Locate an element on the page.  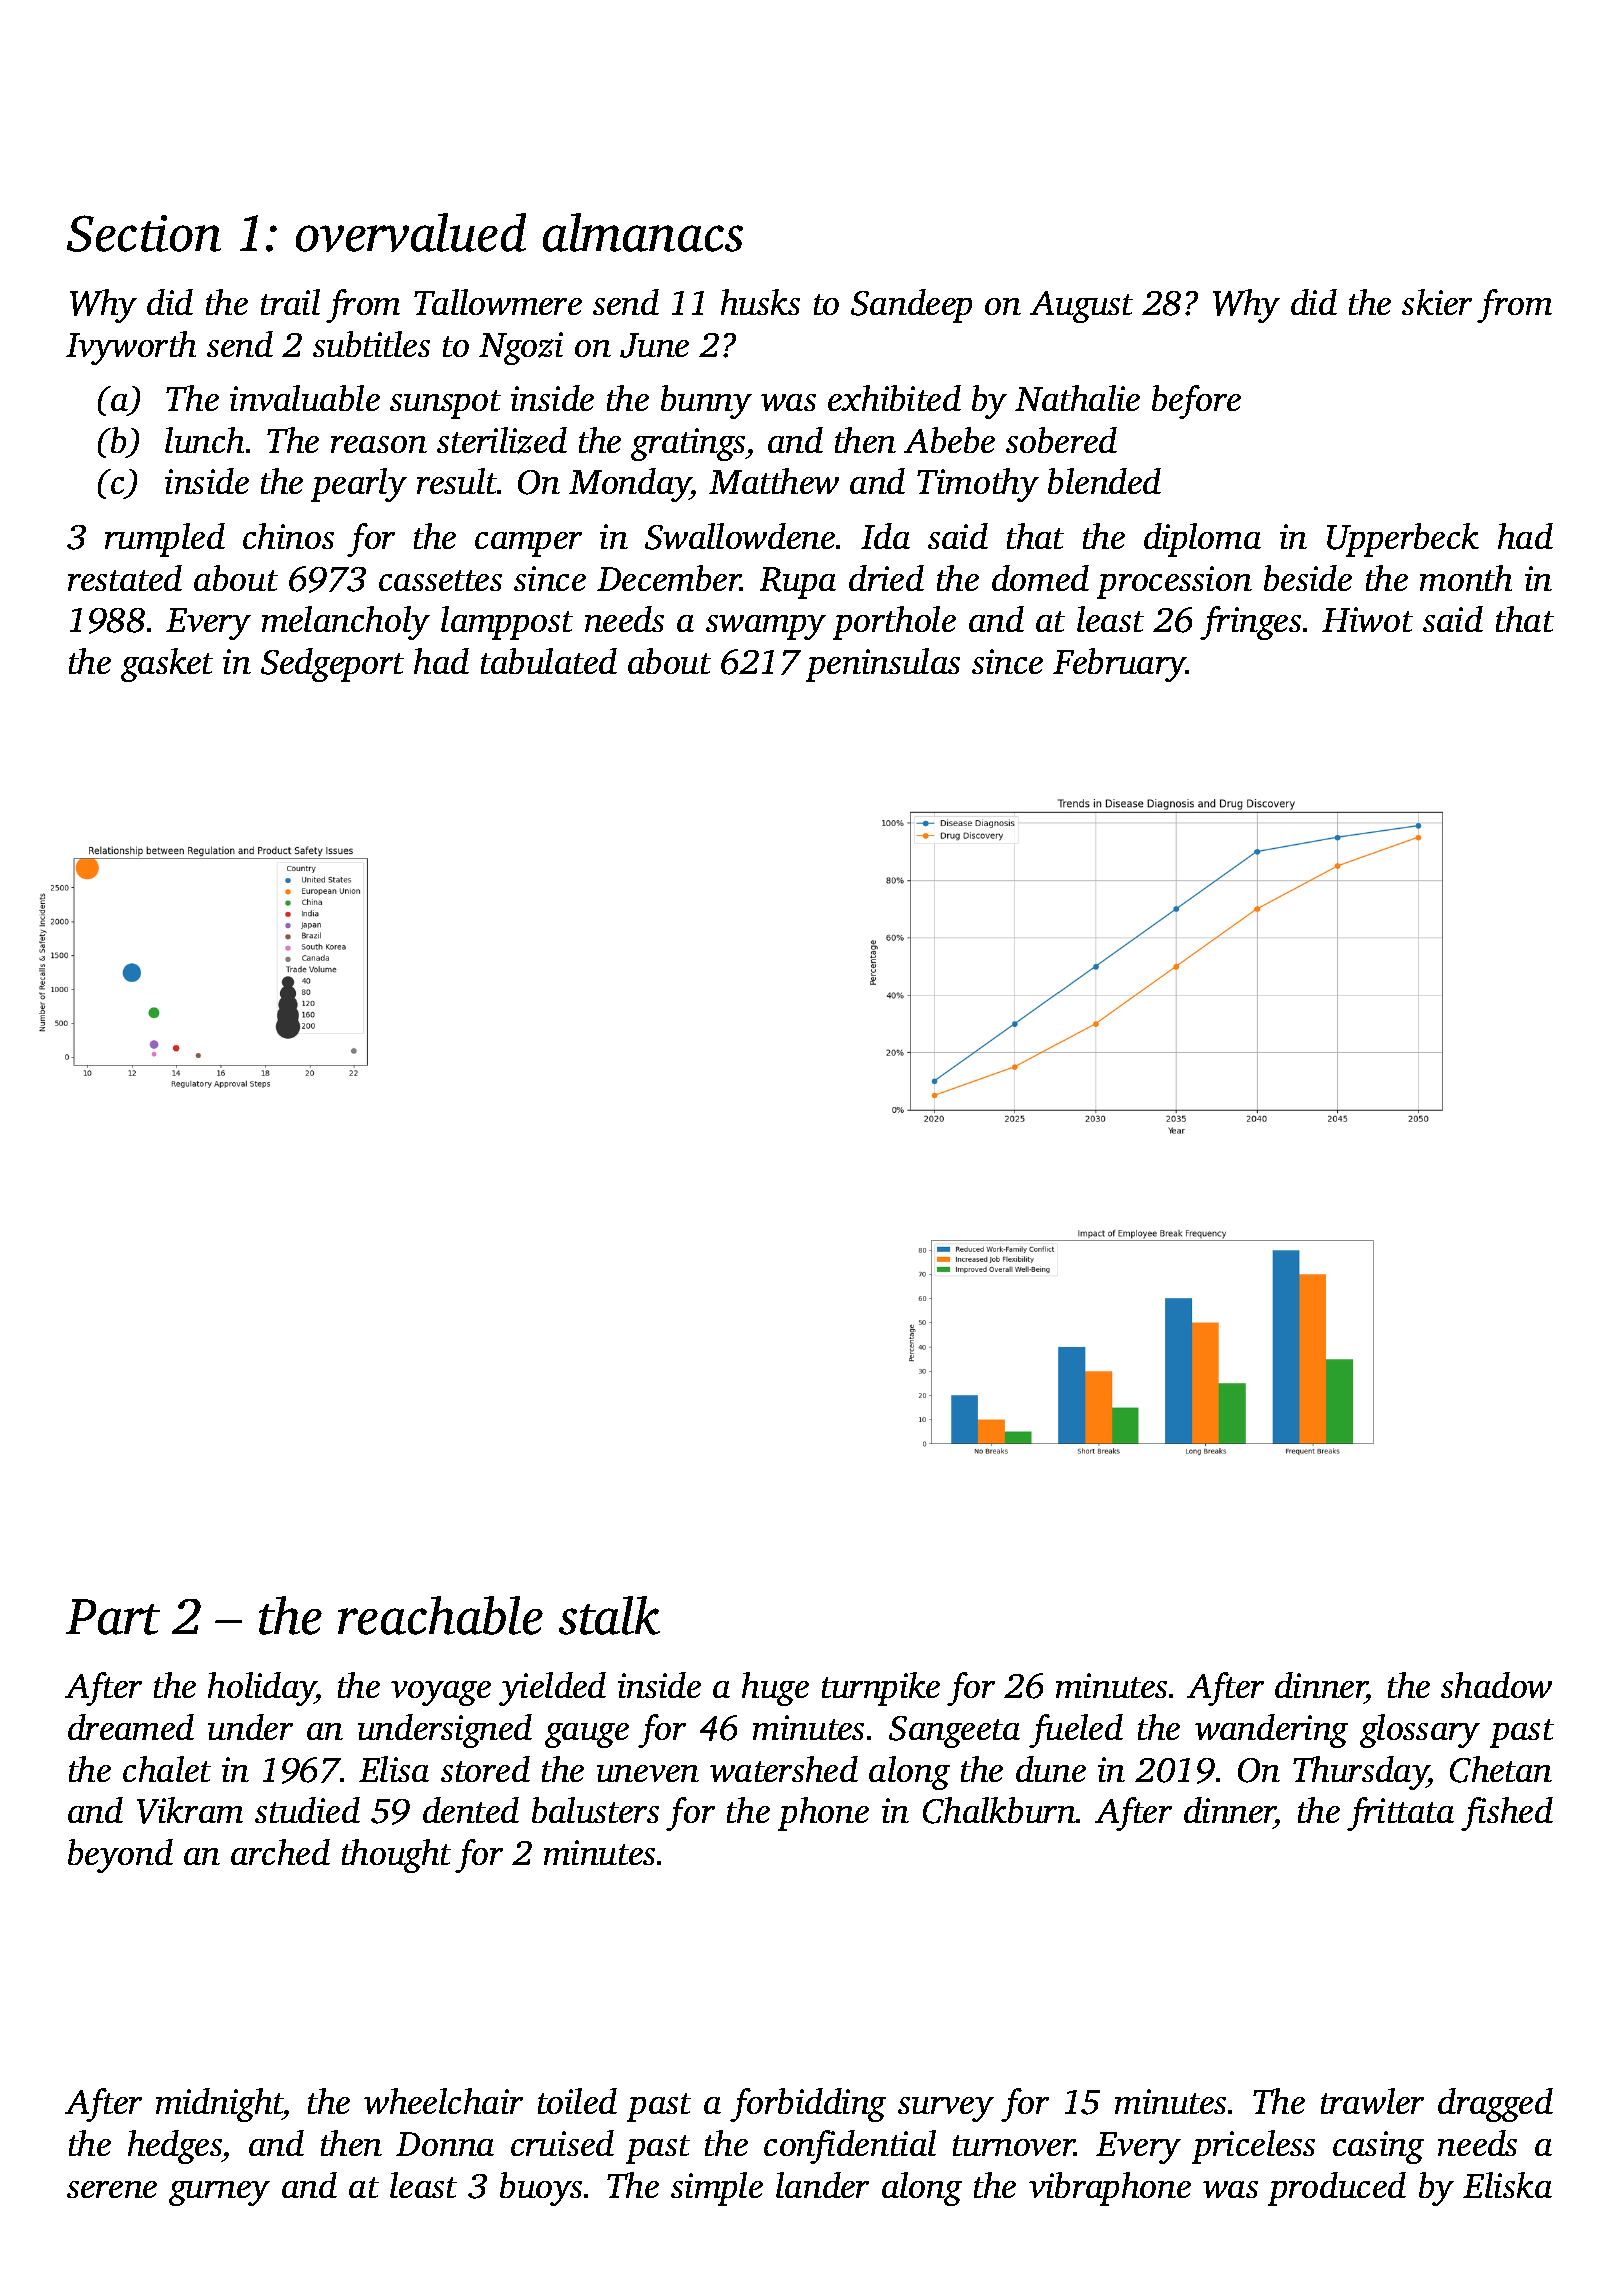
buoys is located at coordinates (541, 2189).
